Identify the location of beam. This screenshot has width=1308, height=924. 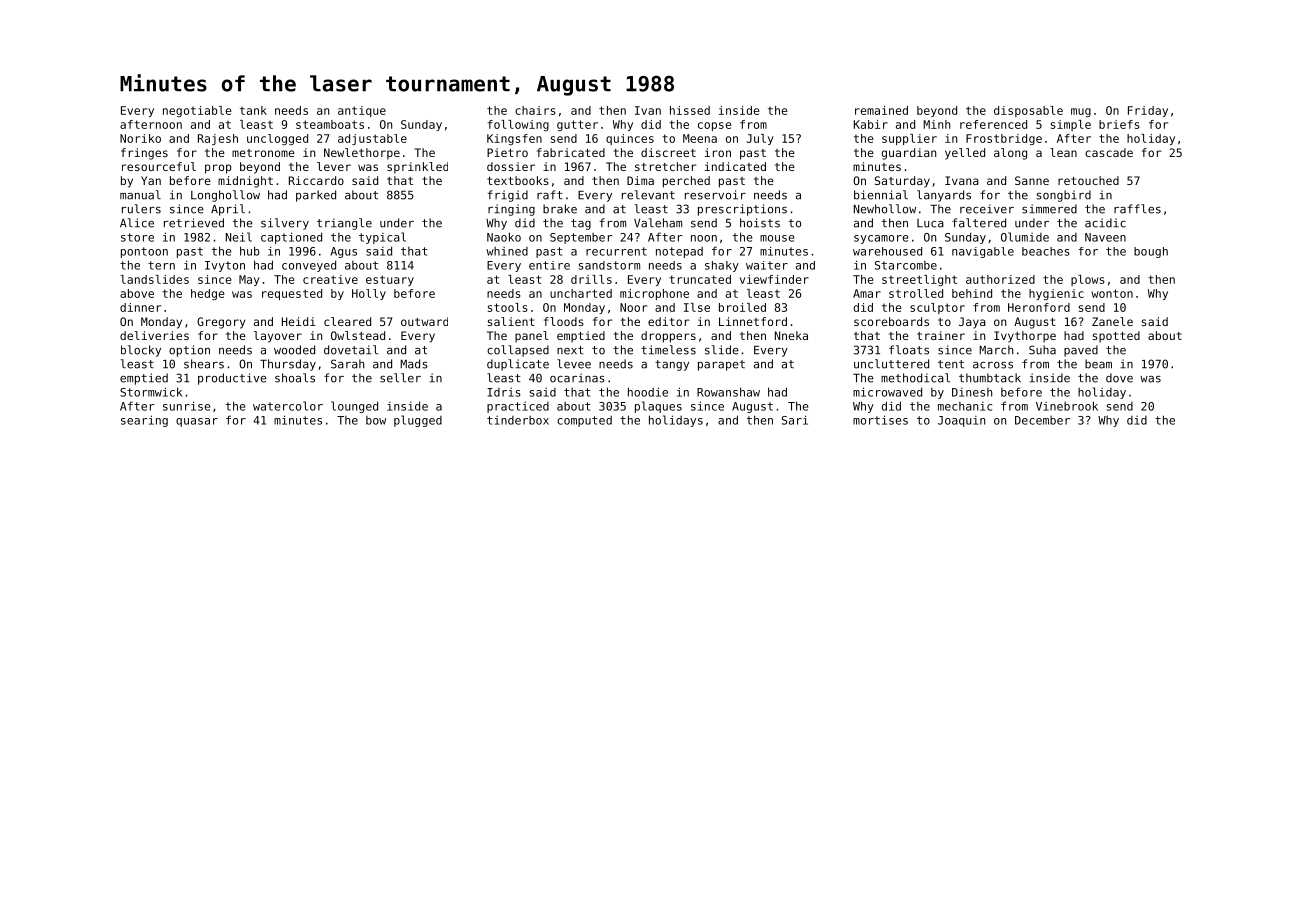
(1098, 364).
